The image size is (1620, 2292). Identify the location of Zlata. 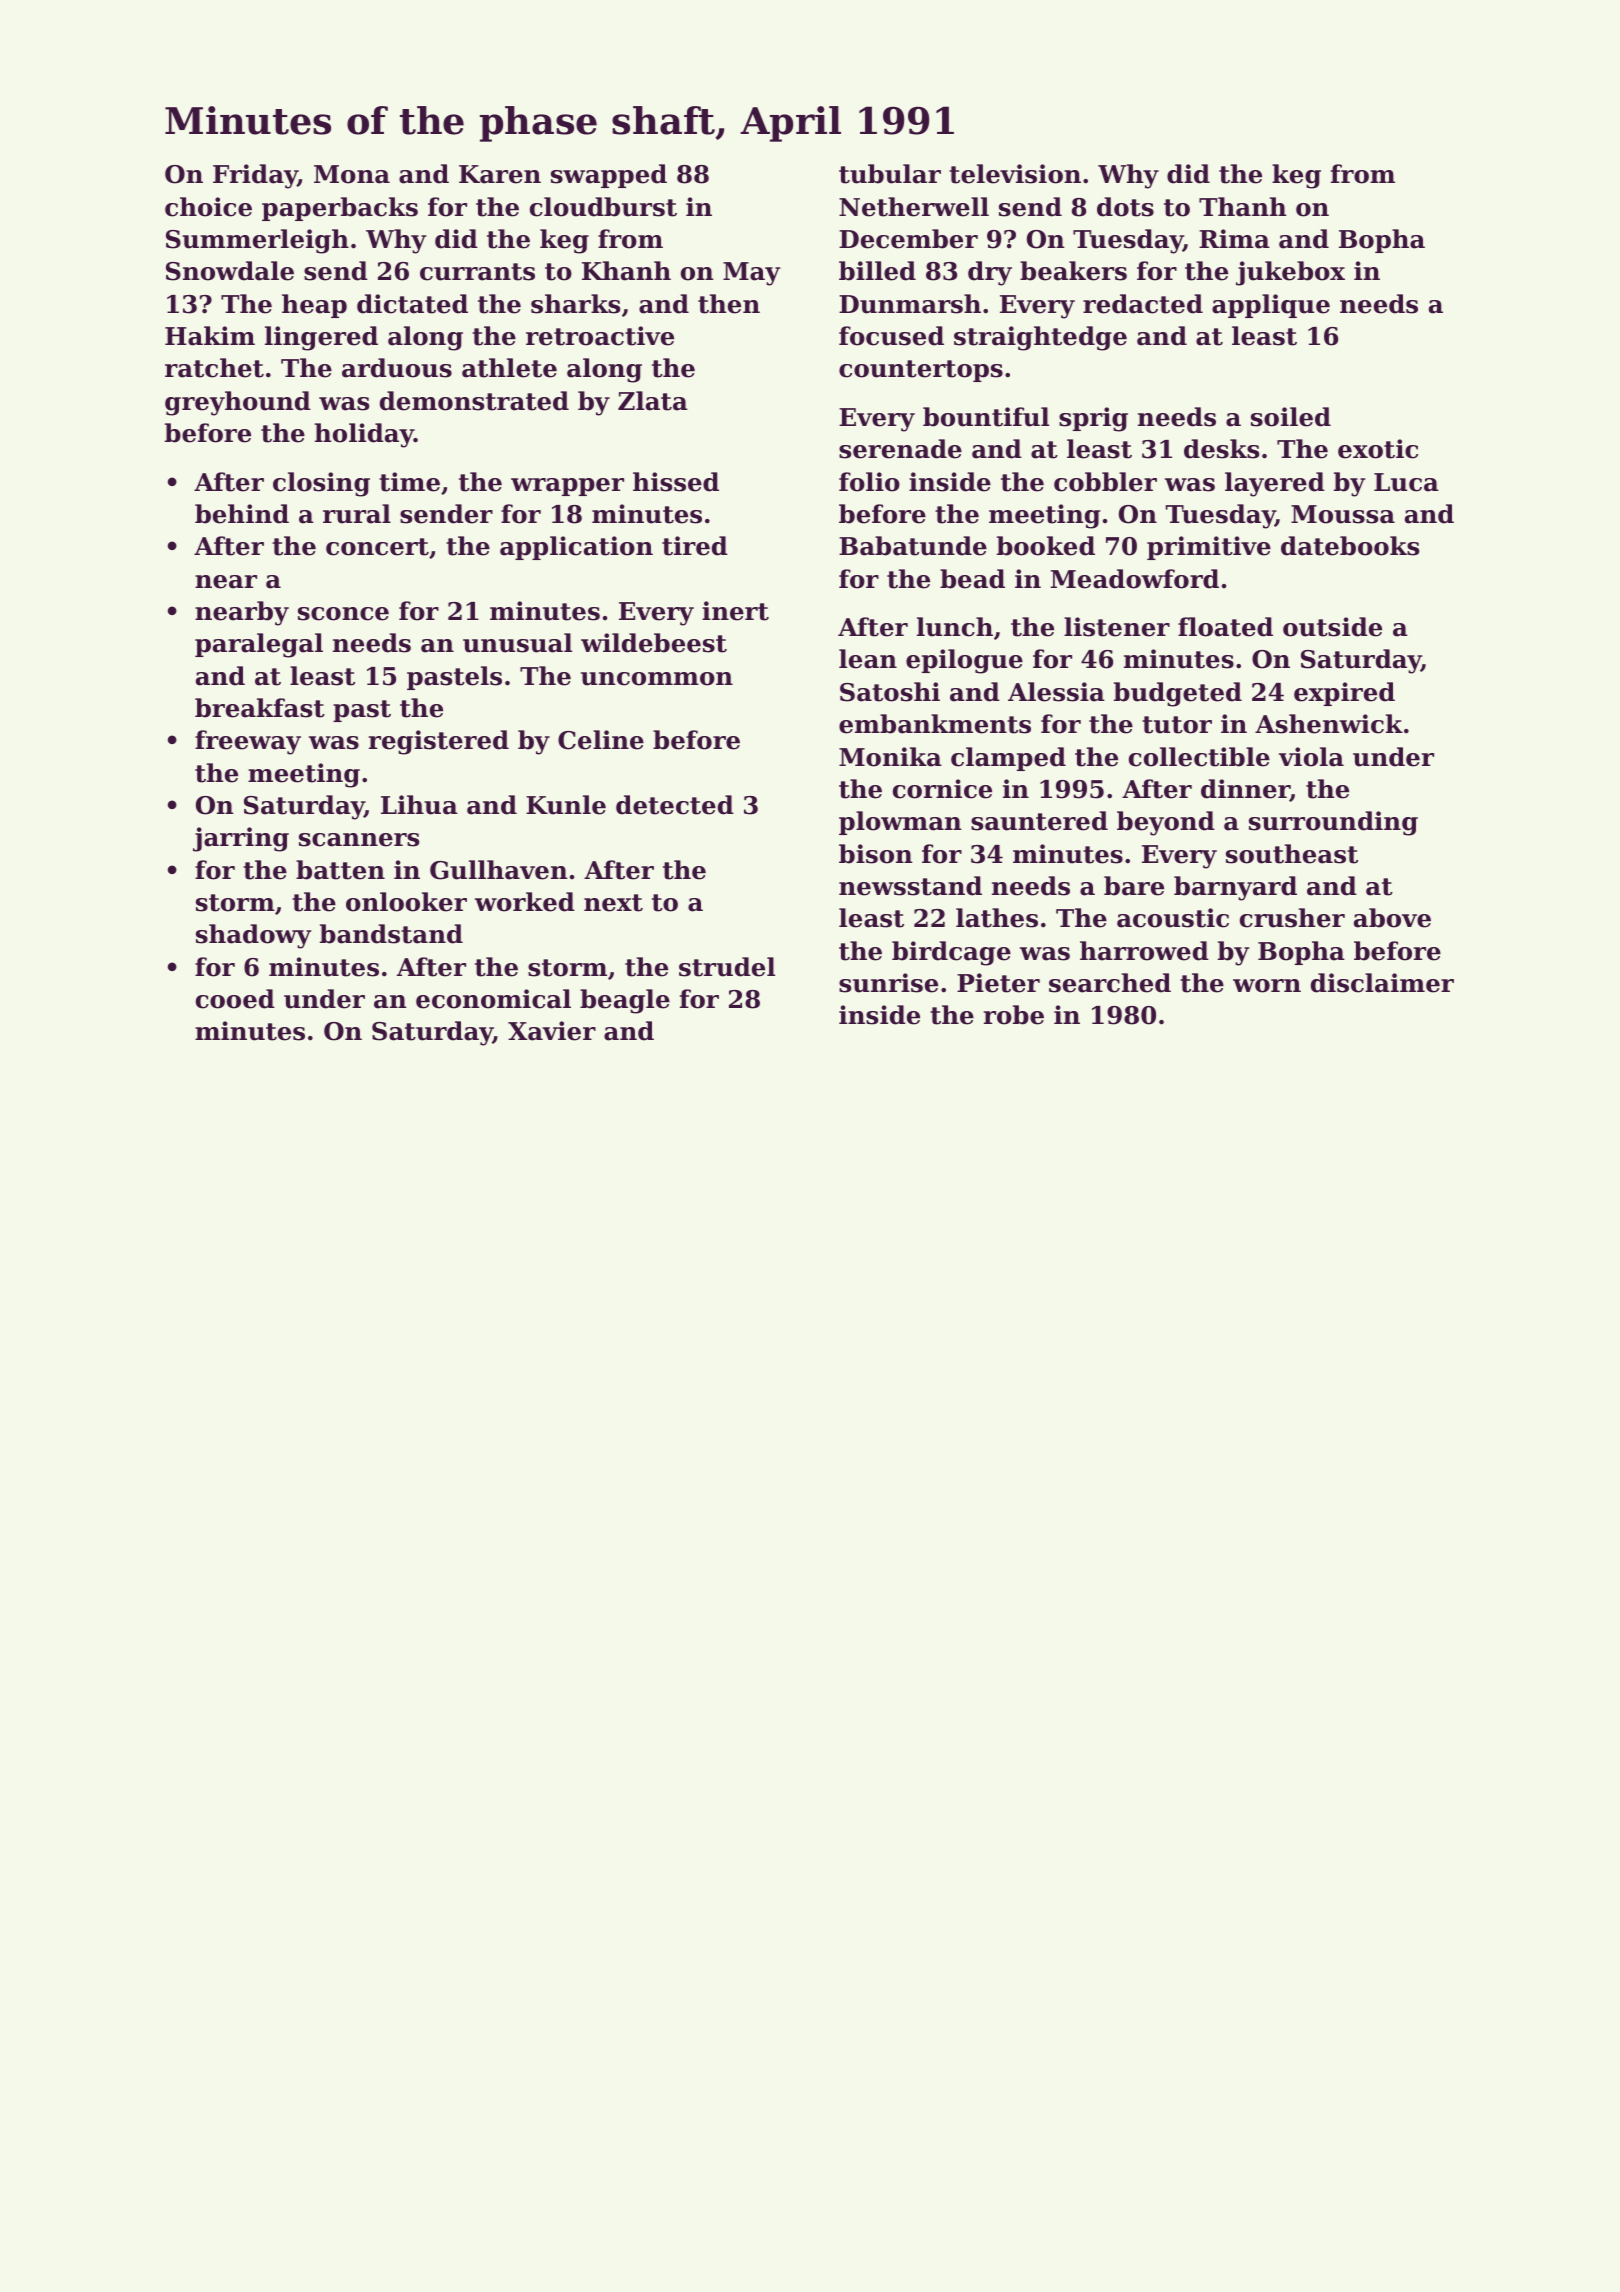
(653, 401).
